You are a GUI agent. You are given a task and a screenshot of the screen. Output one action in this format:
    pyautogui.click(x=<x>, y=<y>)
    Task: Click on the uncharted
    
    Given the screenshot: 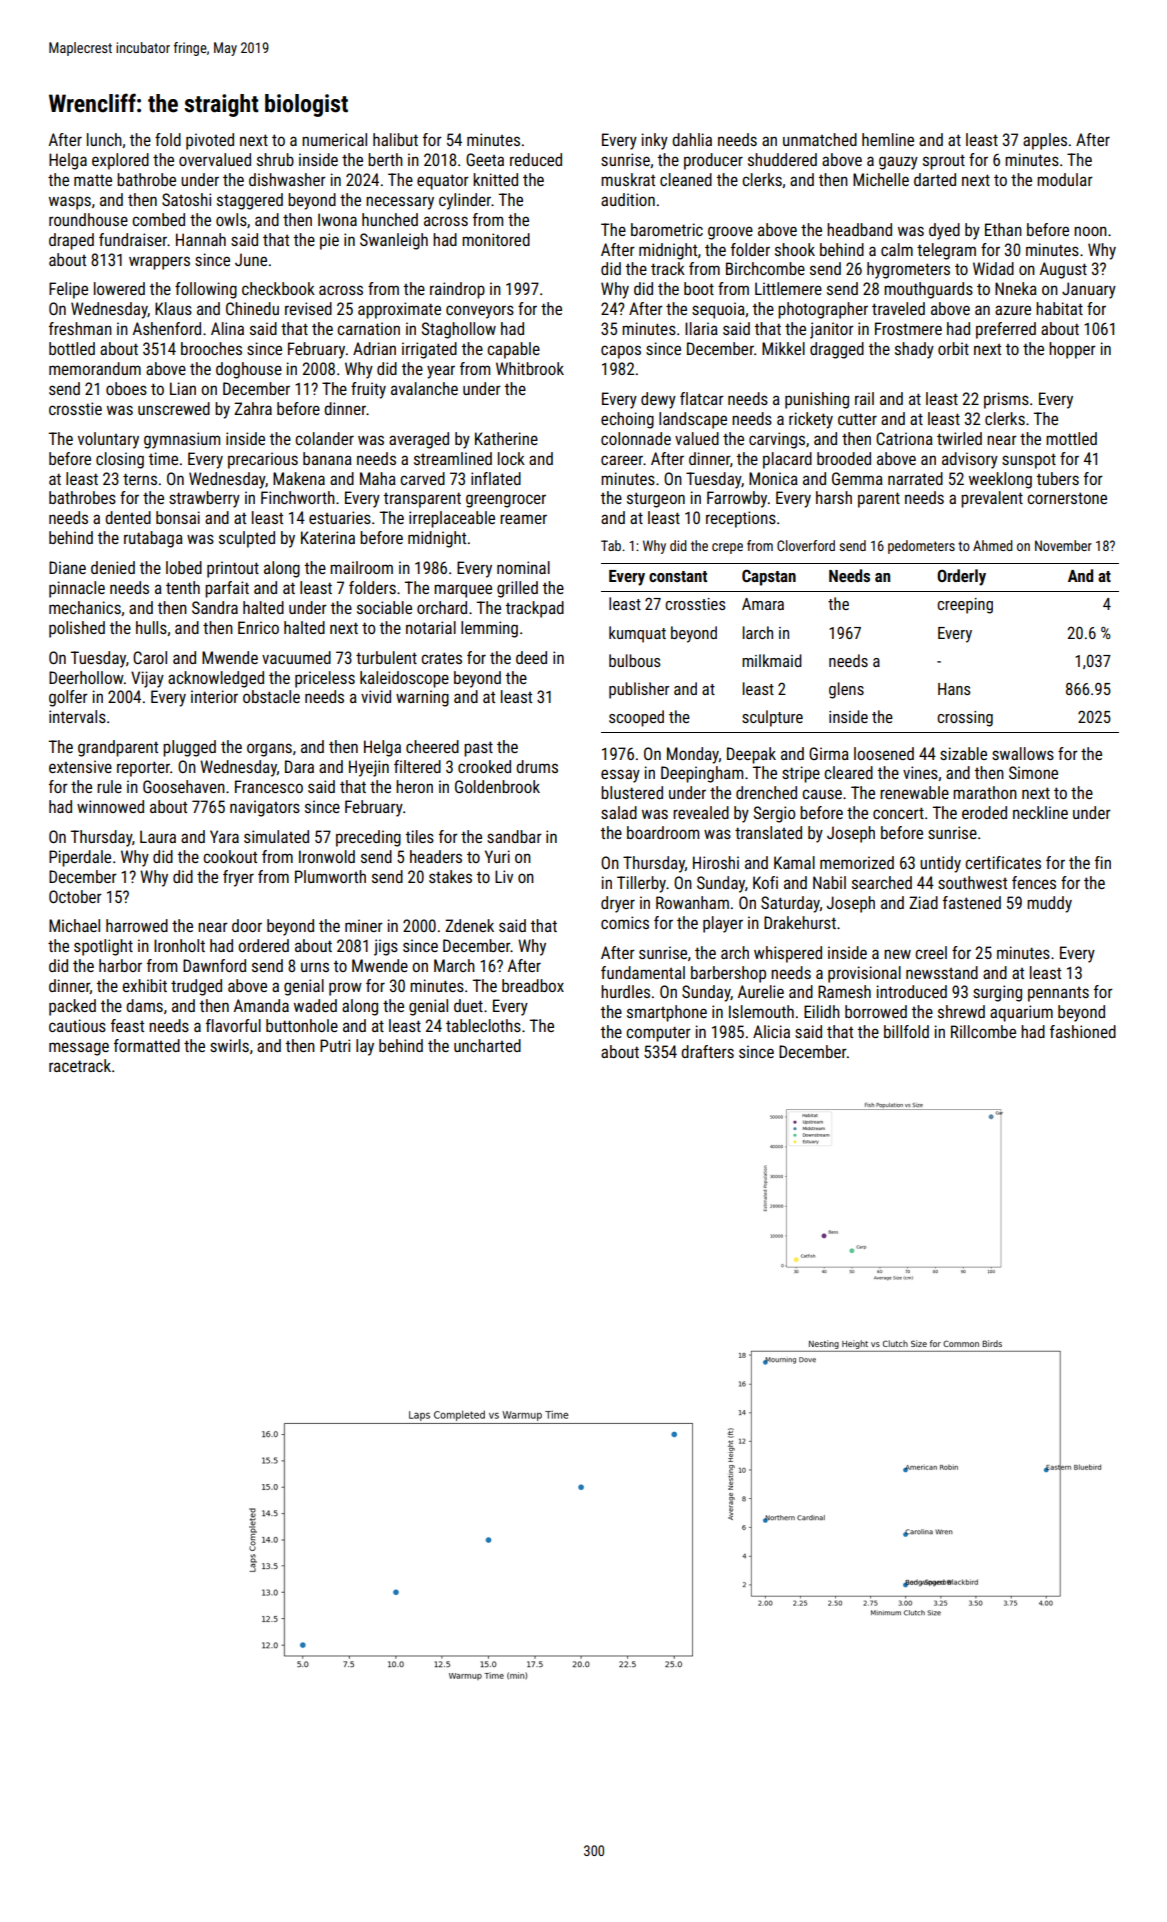 What is the action you would take?
    pyautogui.click(x=487, y=1045)
